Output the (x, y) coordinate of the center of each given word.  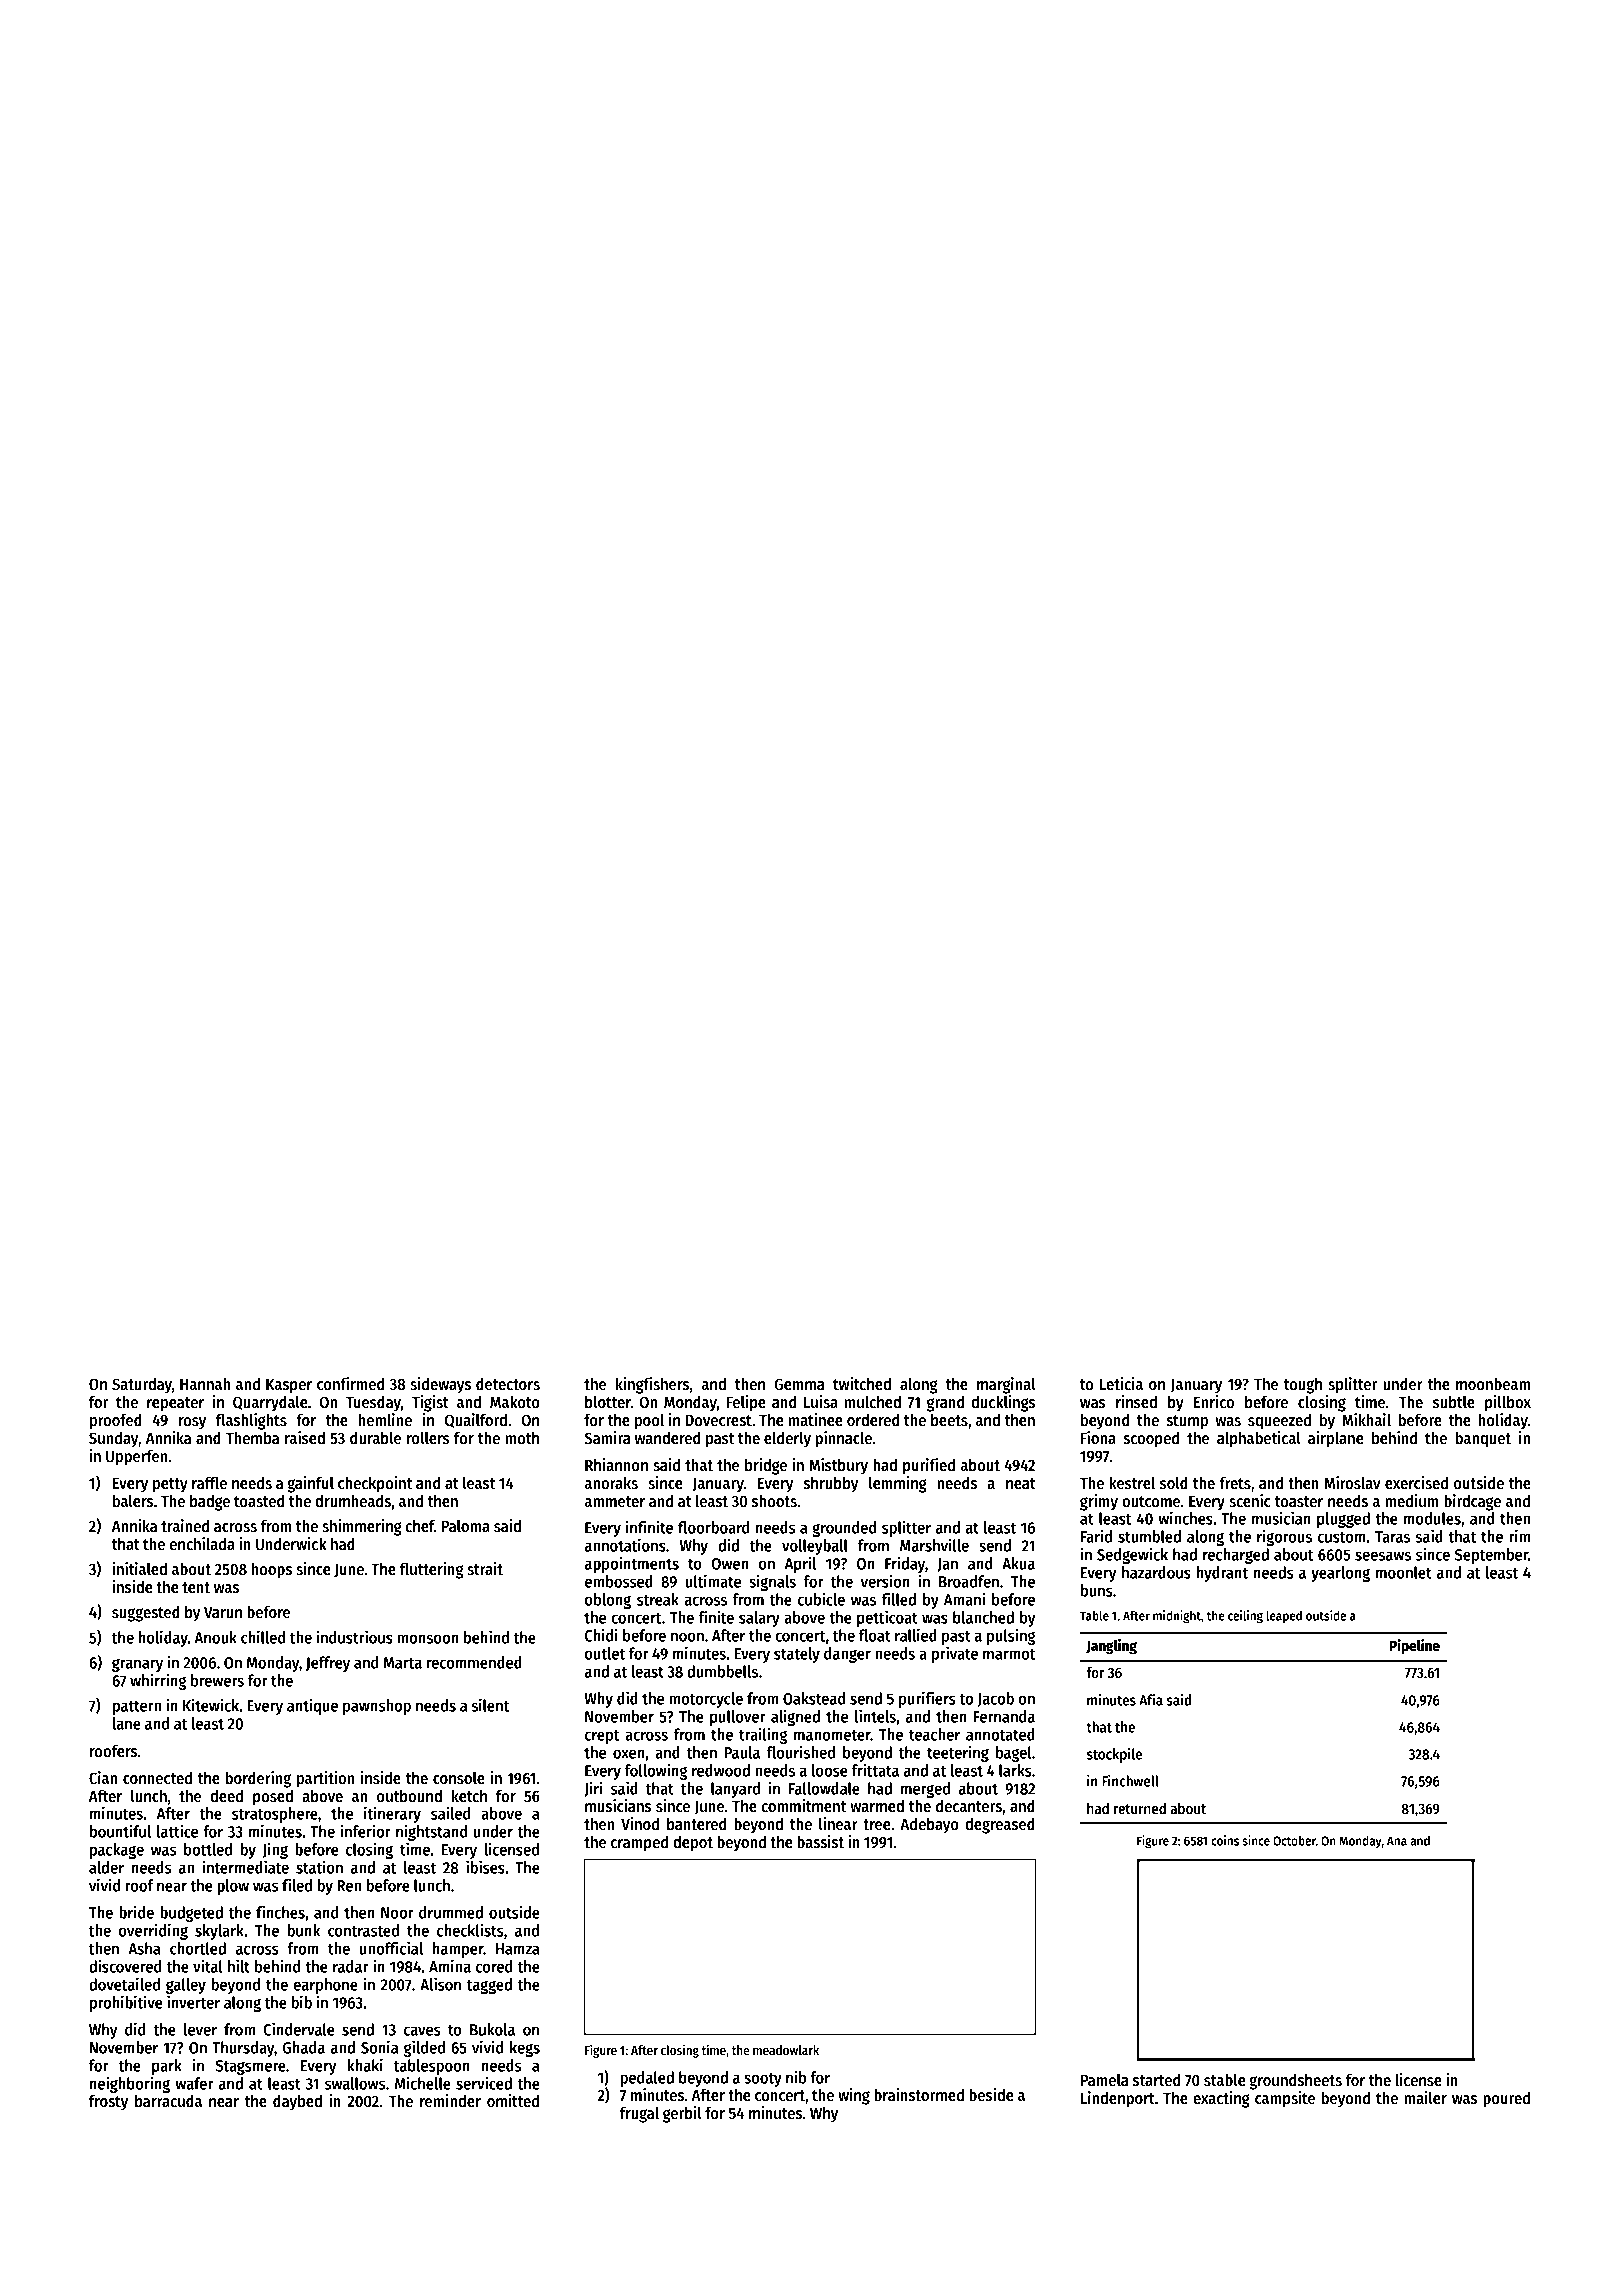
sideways (440, 1385)
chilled (263, 1637)
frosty (108, 2103)
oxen (629, 1754)
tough (1303, 1385)
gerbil (682, 2114)
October (1294, 1840)
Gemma (799, 1384)
